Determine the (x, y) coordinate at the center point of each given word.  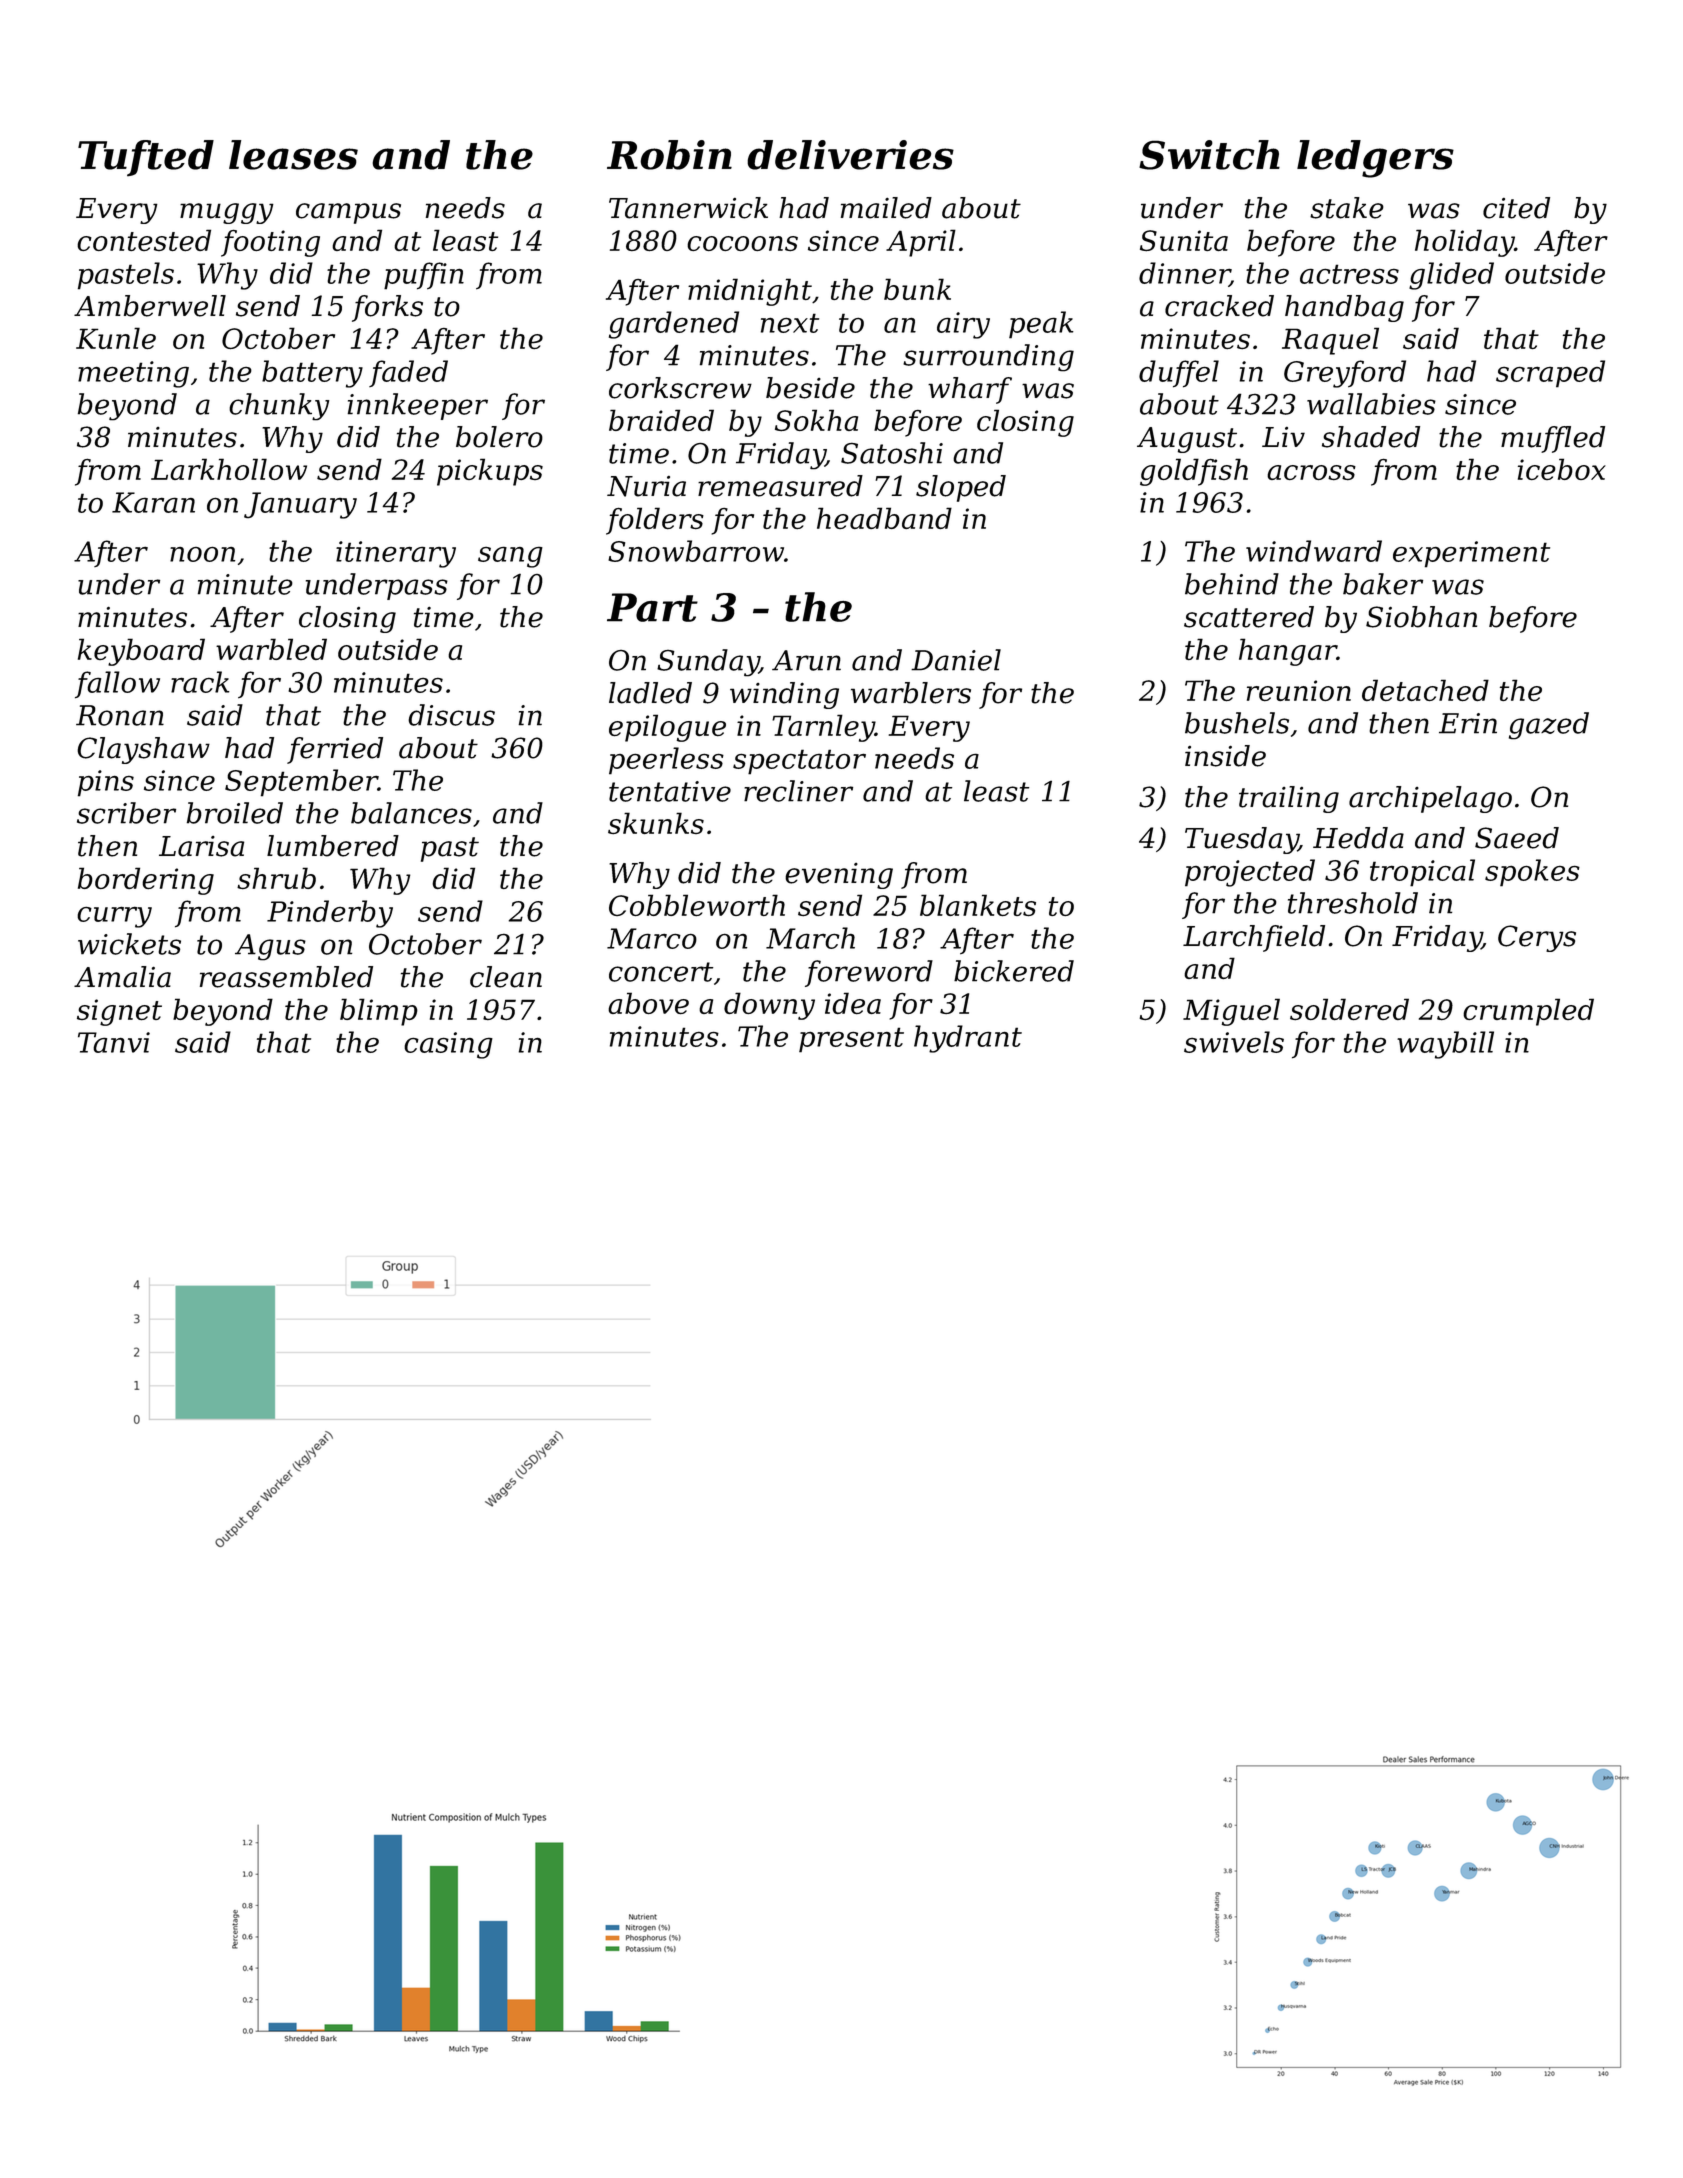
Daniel (956, 660)
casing (448, 1045)
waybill (1445, 1045)
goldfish (1194, 472)
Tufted (146, 158)
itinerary (396, 554)
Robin (669, 155)
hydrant (968, 1039)
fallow (117, 685)
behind (1232, 584)
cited (1516, 208)
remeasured (780, 486)
